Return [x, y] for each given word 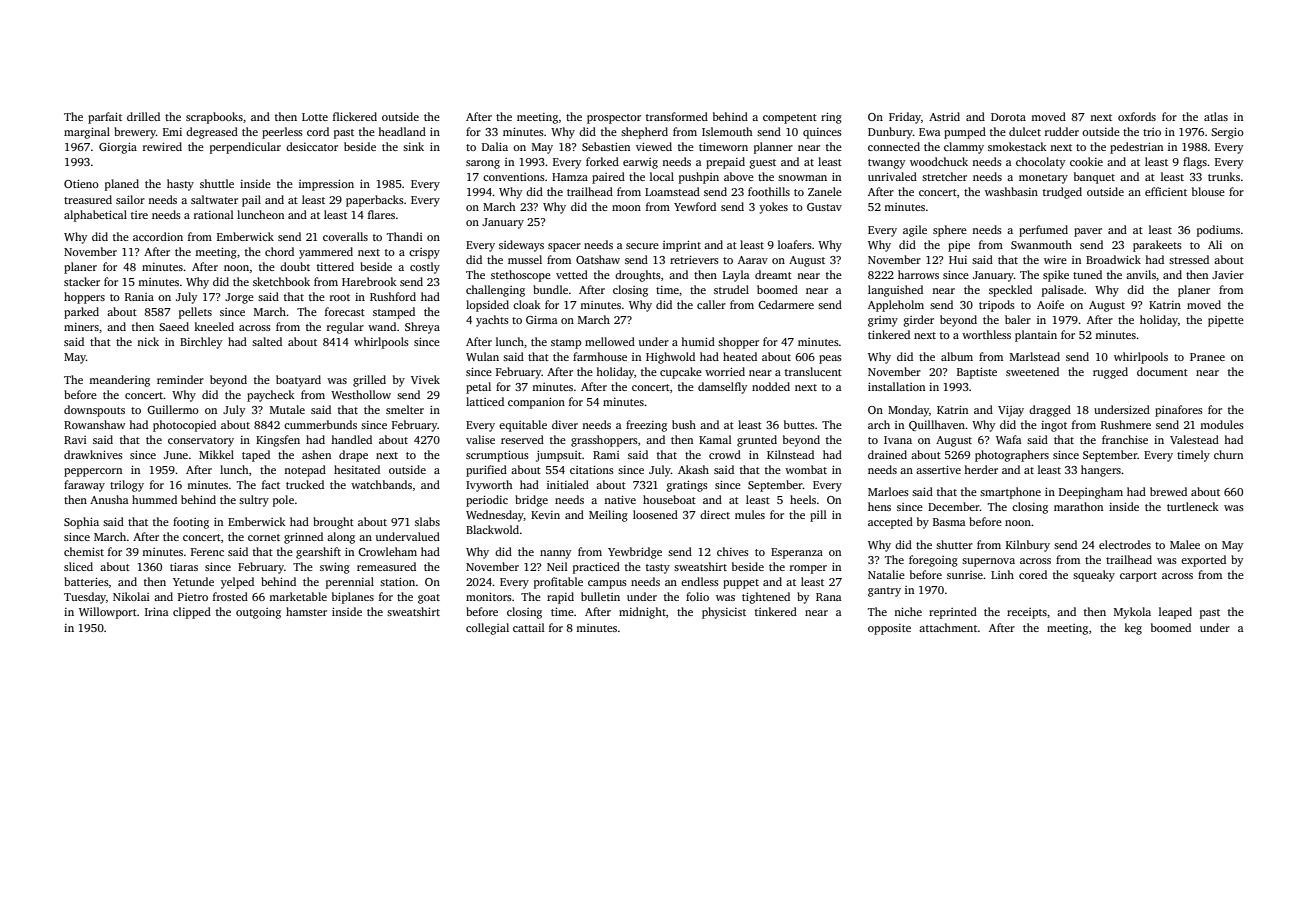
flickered [355, 116]
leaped [1175, 613]
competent [790, 119]
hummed [154, 499]
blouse [1208, 191]
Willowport [108, 613]
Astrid [944, 116]
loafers [795, 244]
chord [279, 251]
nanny [555, 554]
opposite [889, 629]
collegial [487, 629]
